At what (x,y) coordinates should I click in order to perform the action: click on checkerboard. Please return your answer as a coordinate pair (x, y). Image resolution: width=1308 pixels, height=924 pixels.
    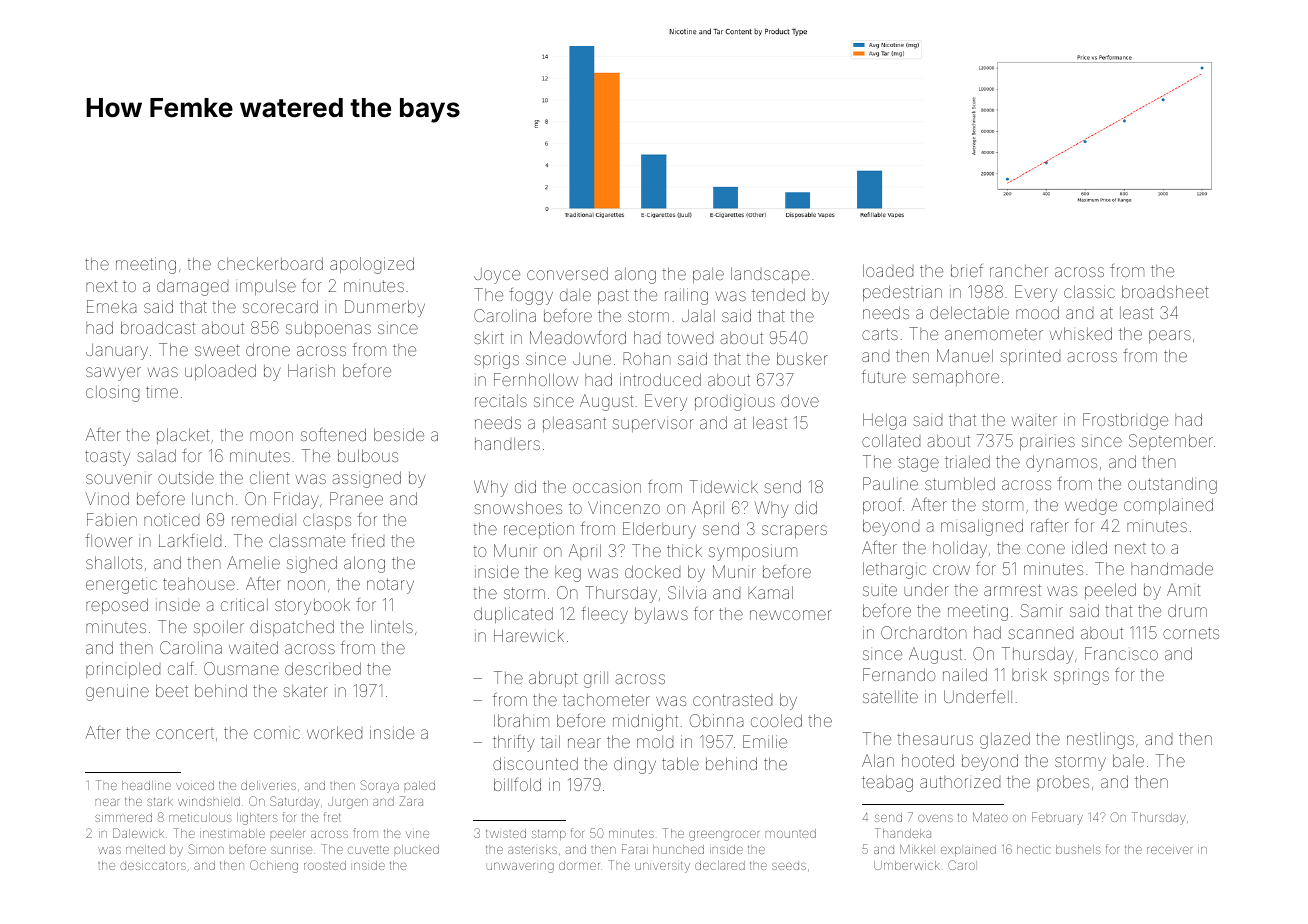
    Looking at the image, I should click on (270, 263).
